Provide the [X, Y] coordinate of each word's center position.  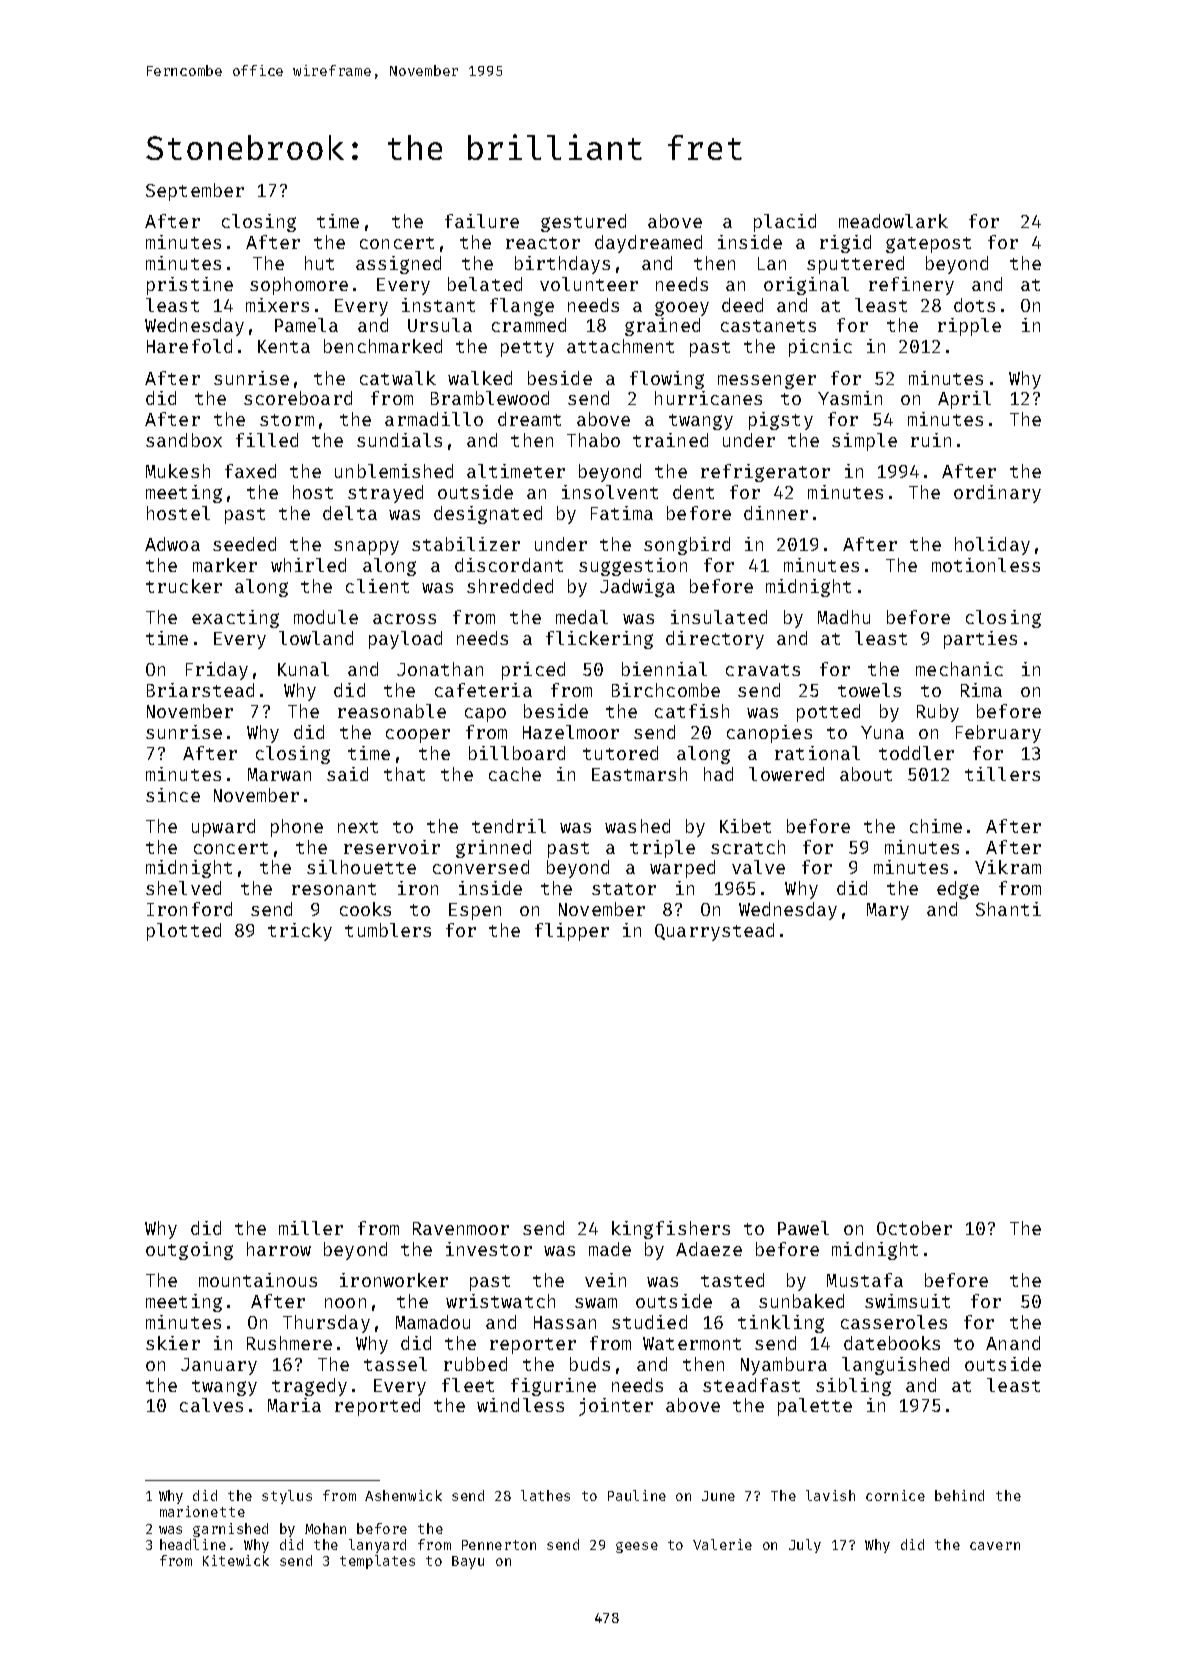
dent [693, 492]
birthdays [562, 265]
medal [582, 617]
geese [637, 1547]
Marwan [279, 774]
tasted [732, 1280]
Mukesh [178, 471]
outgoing [189, 1251]
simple [864, 442]
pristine [190, 286]
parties [980, 640]
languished [895, 1366]
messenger [767, 381]
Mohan [325, 1528]
